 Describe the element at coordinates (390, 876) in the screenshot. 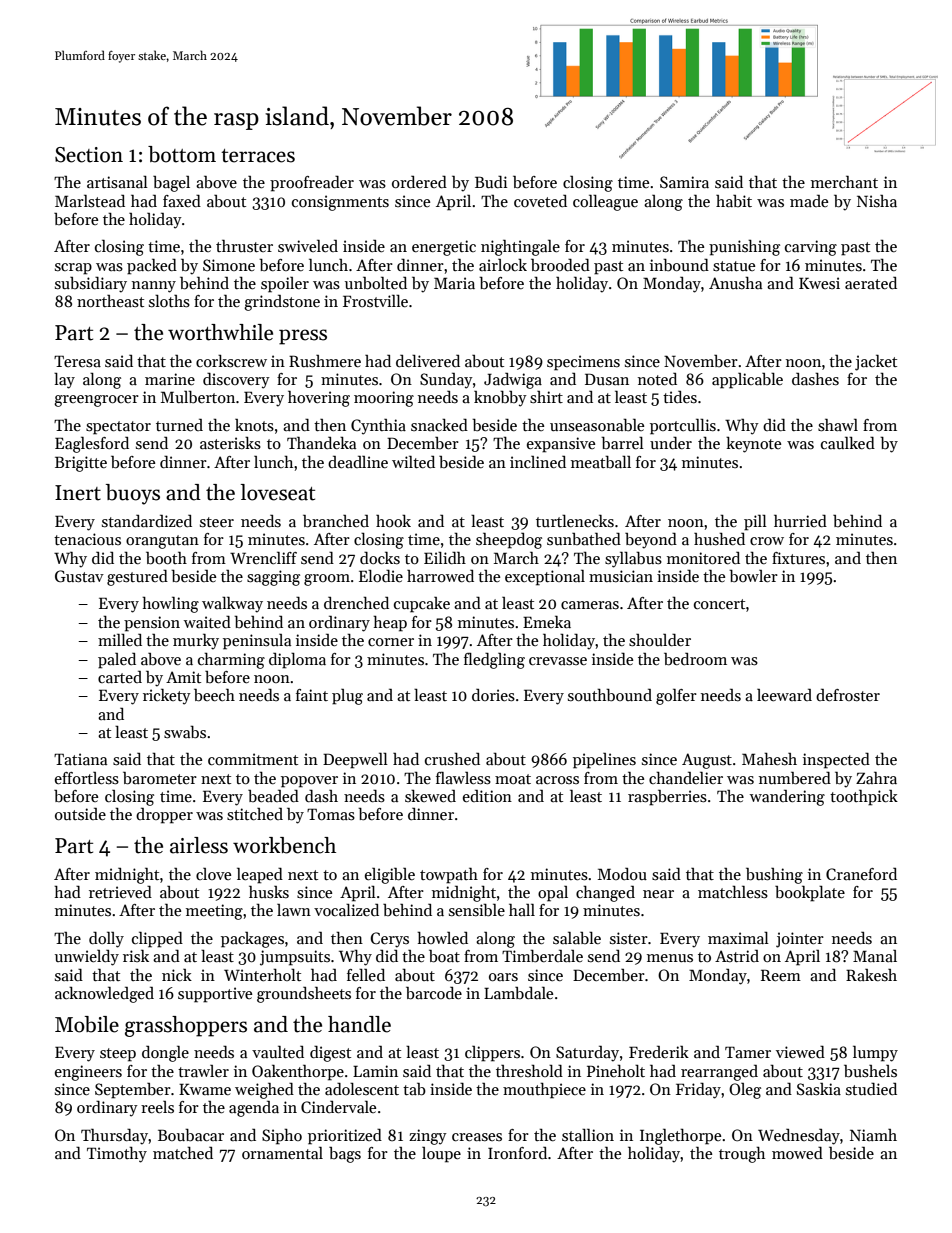

I see `eligible` at that location.
